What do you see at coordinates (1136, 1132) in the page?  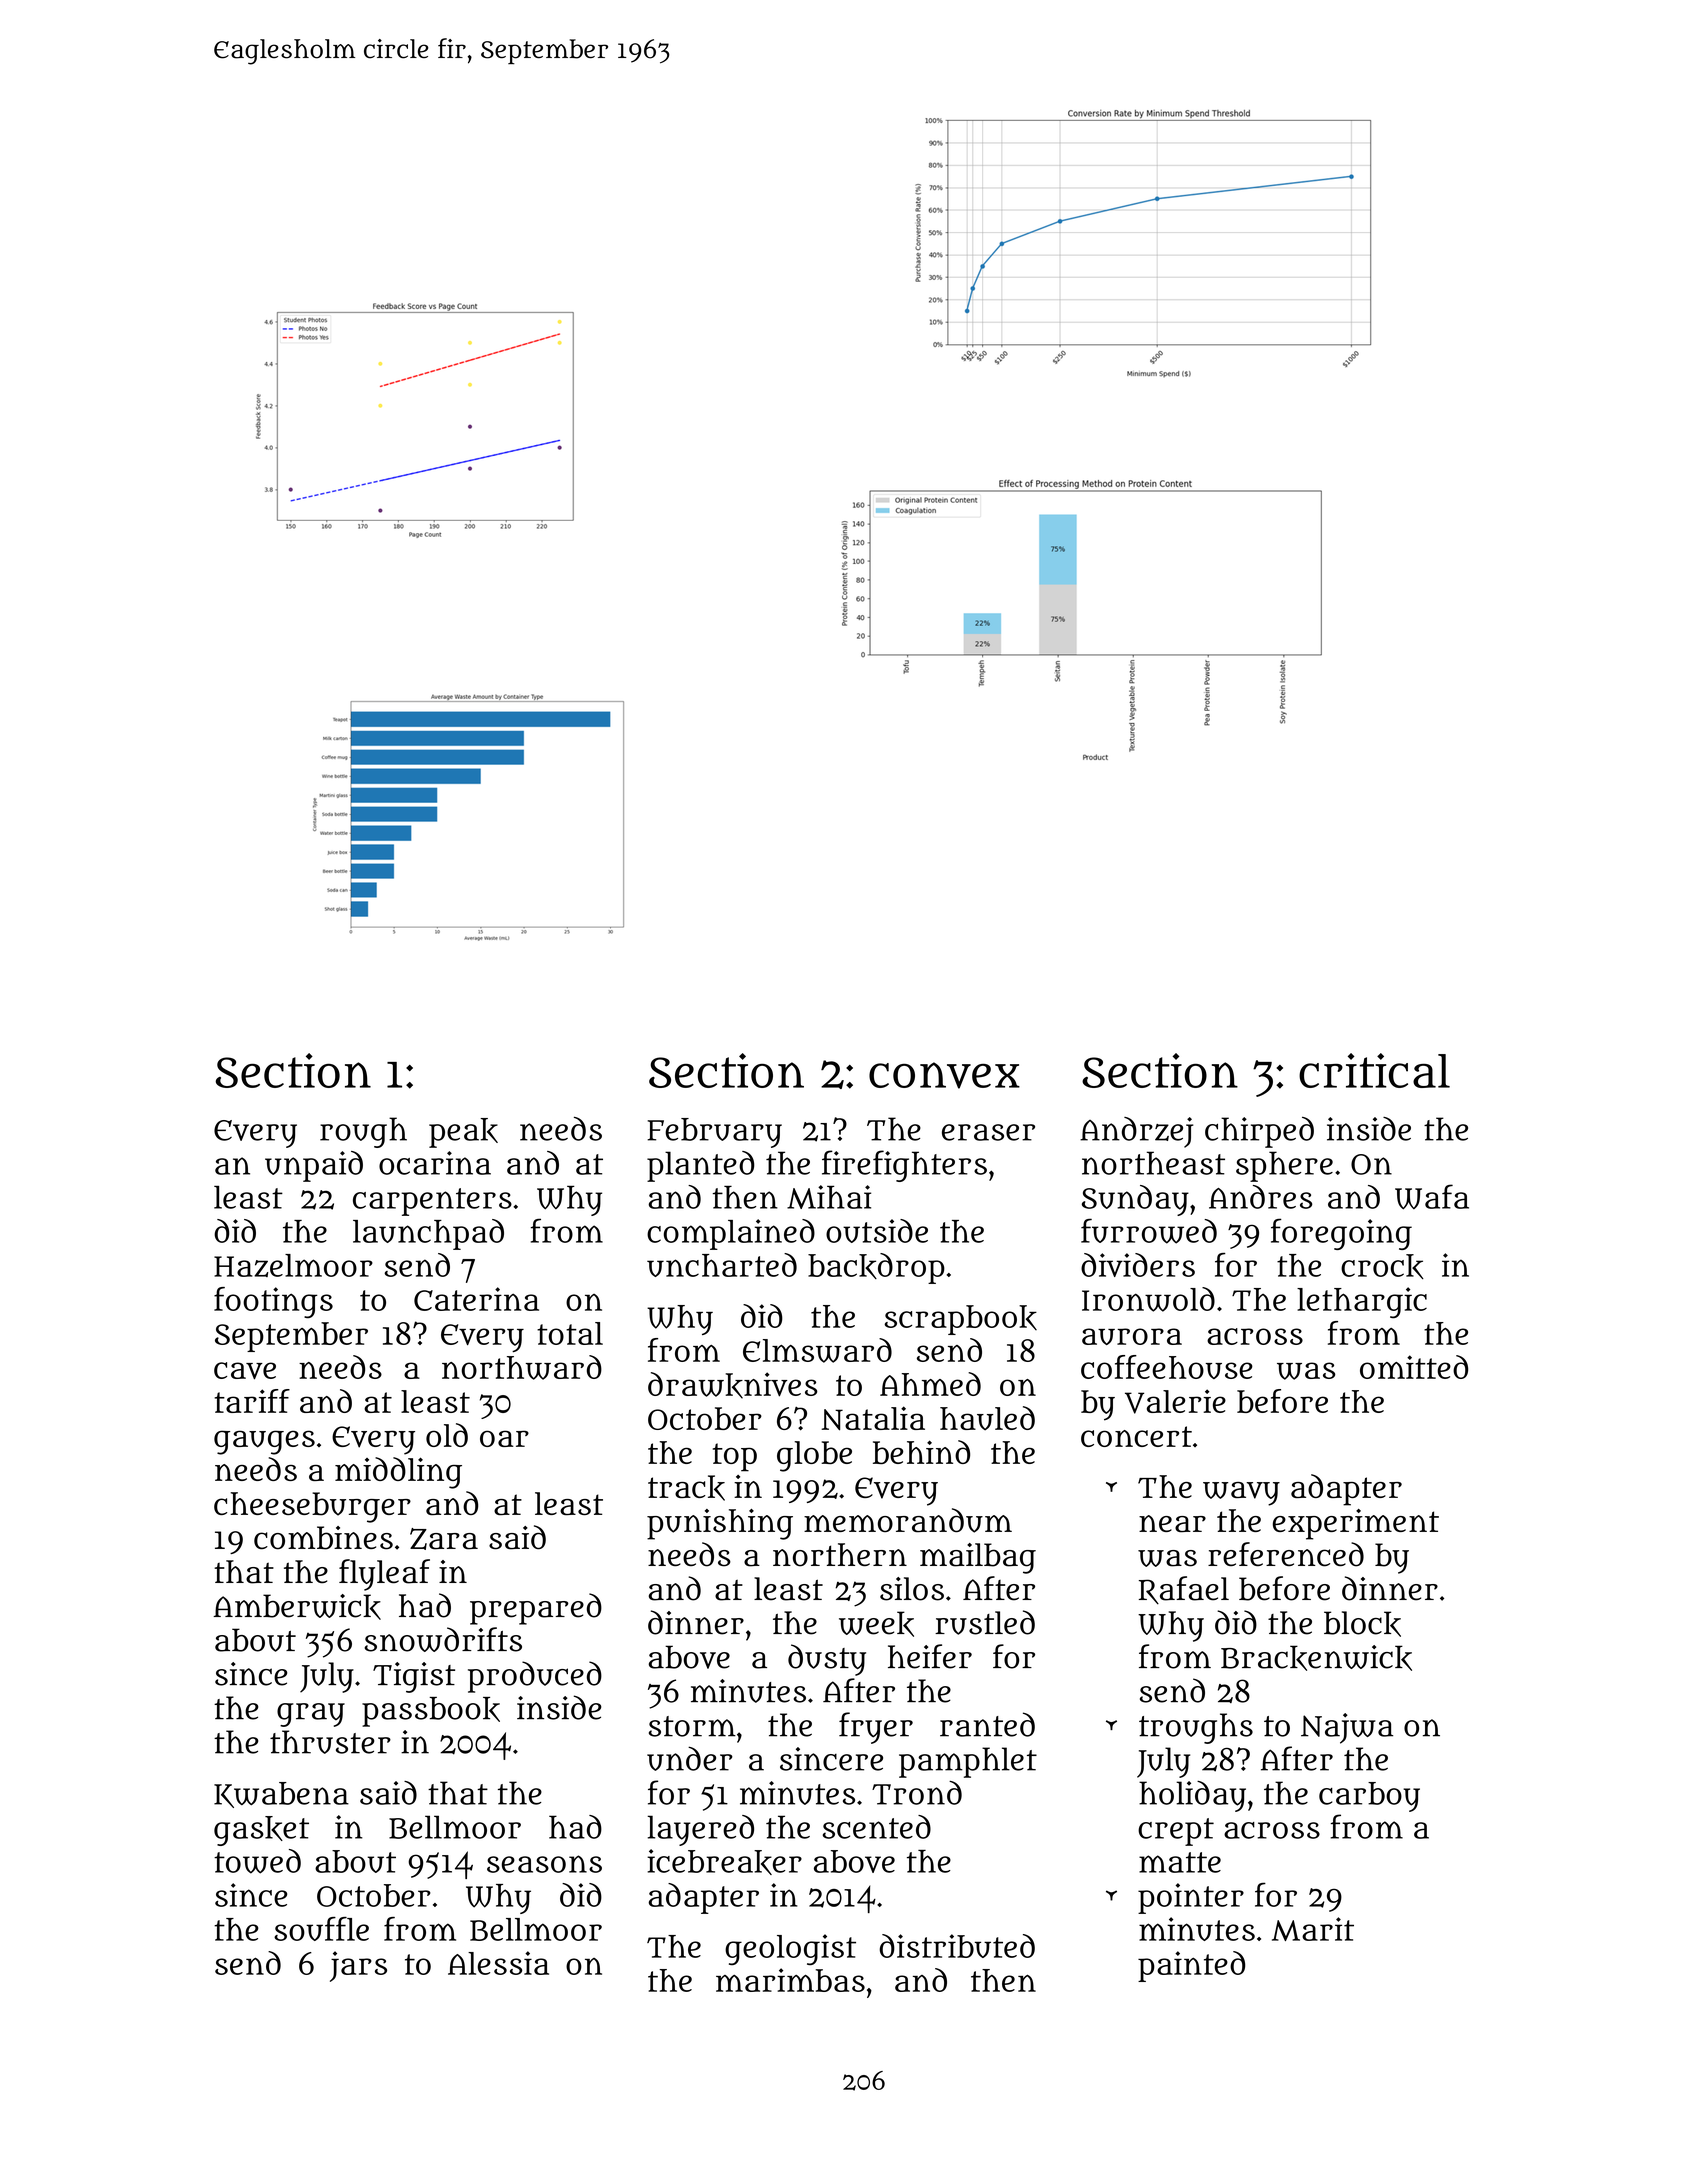 I see `Andrzej` at bounding box center [1136, 1132].
